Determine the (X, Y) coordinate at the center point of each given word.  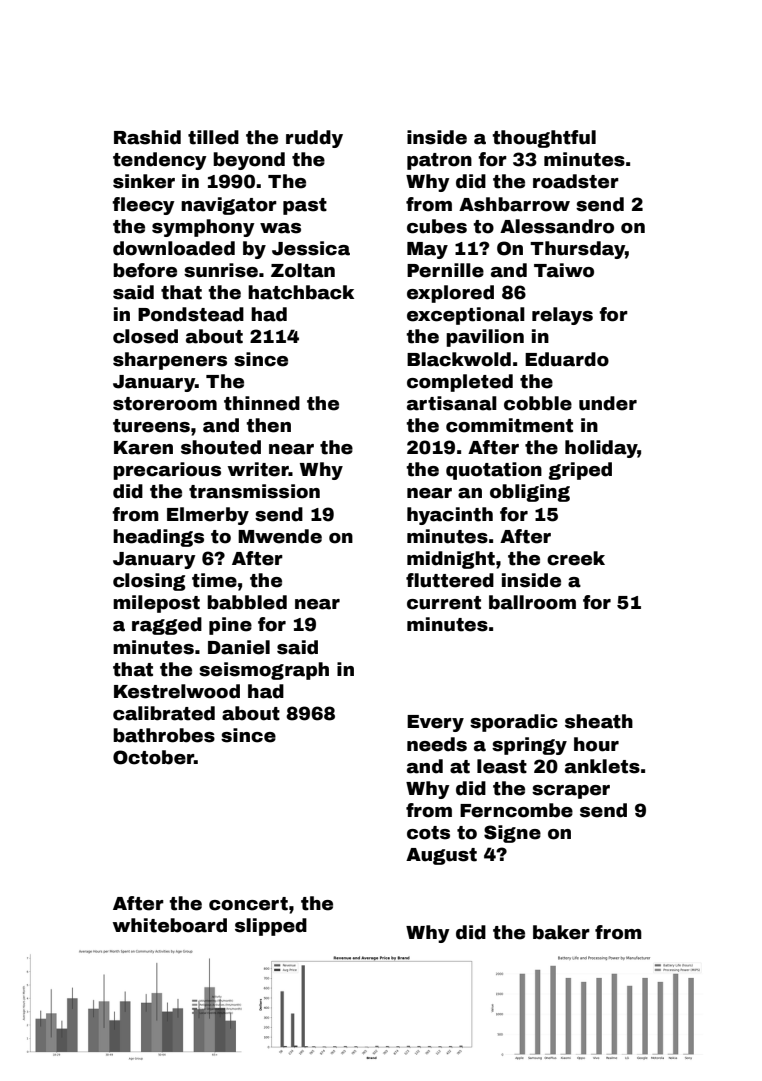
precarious (167, 471)
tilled (213, 137)
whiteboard (170, 925)
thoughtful (544, 139)
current (444, 603)
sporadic (514, 723)
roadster (576, 181)
